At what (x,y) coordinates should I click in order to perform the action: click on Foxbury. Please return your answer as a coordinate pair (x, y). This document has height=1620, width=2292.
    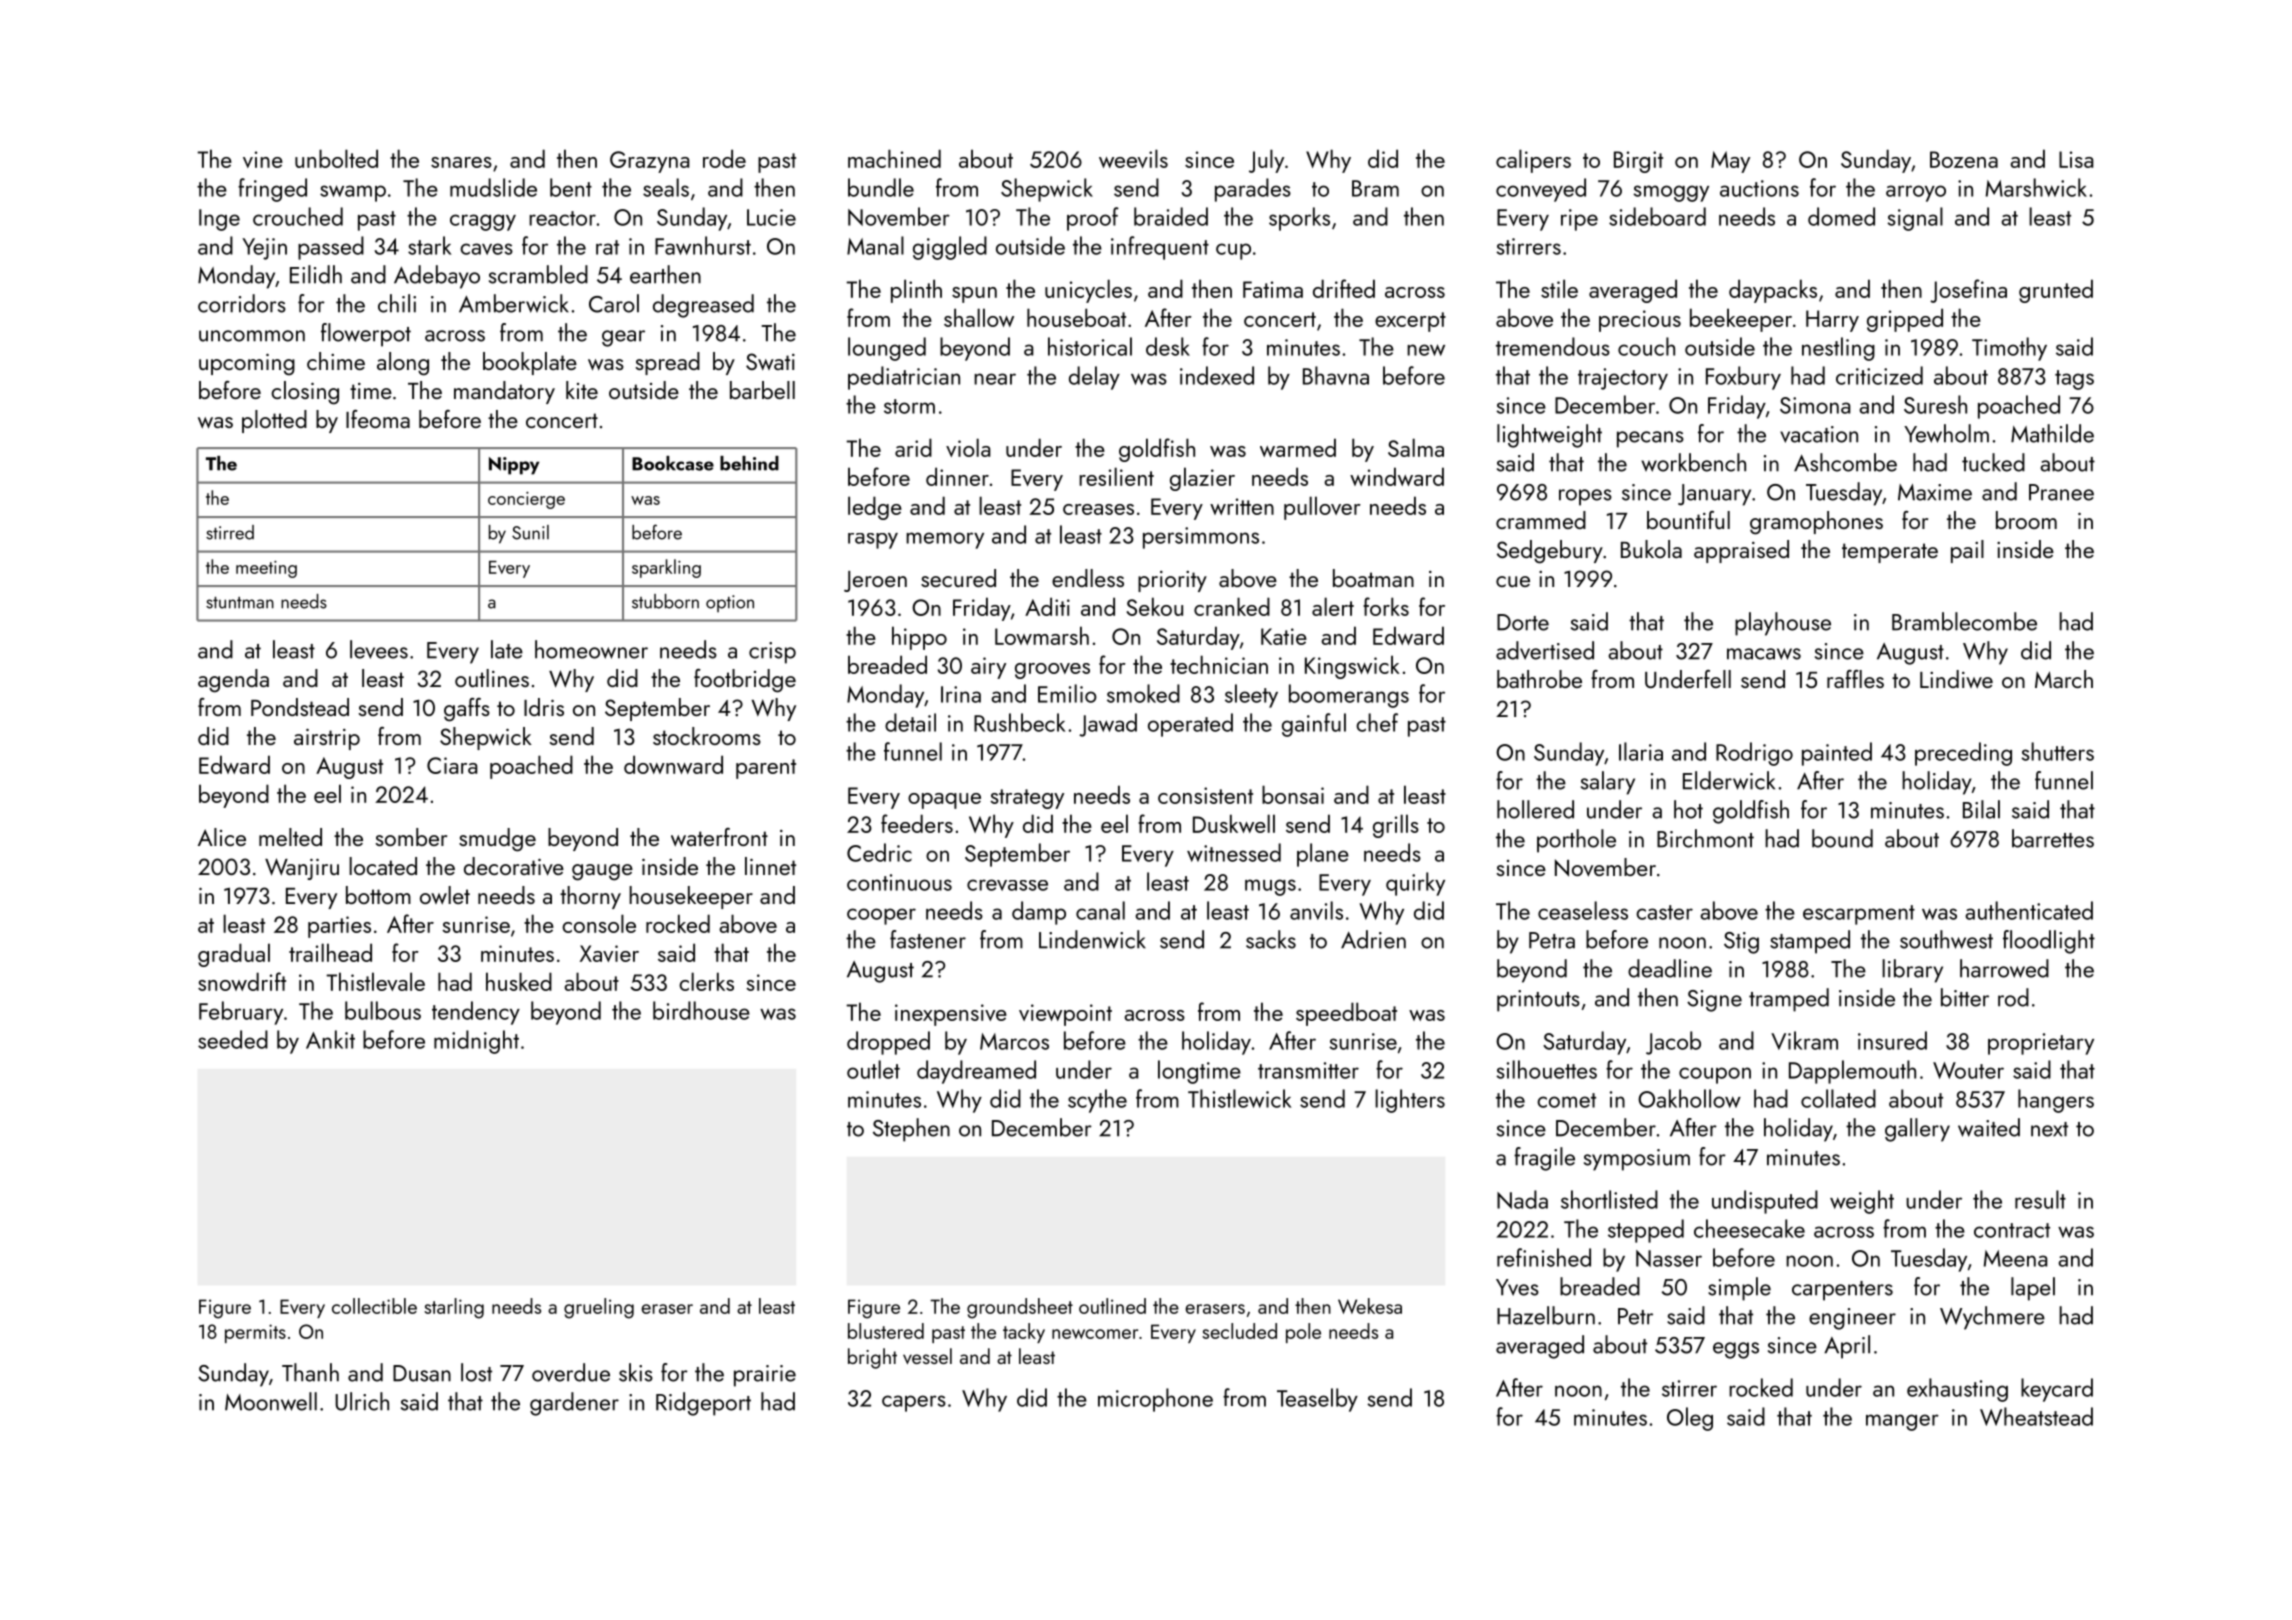
    Looking at the image, I should click on (1743, 378).
